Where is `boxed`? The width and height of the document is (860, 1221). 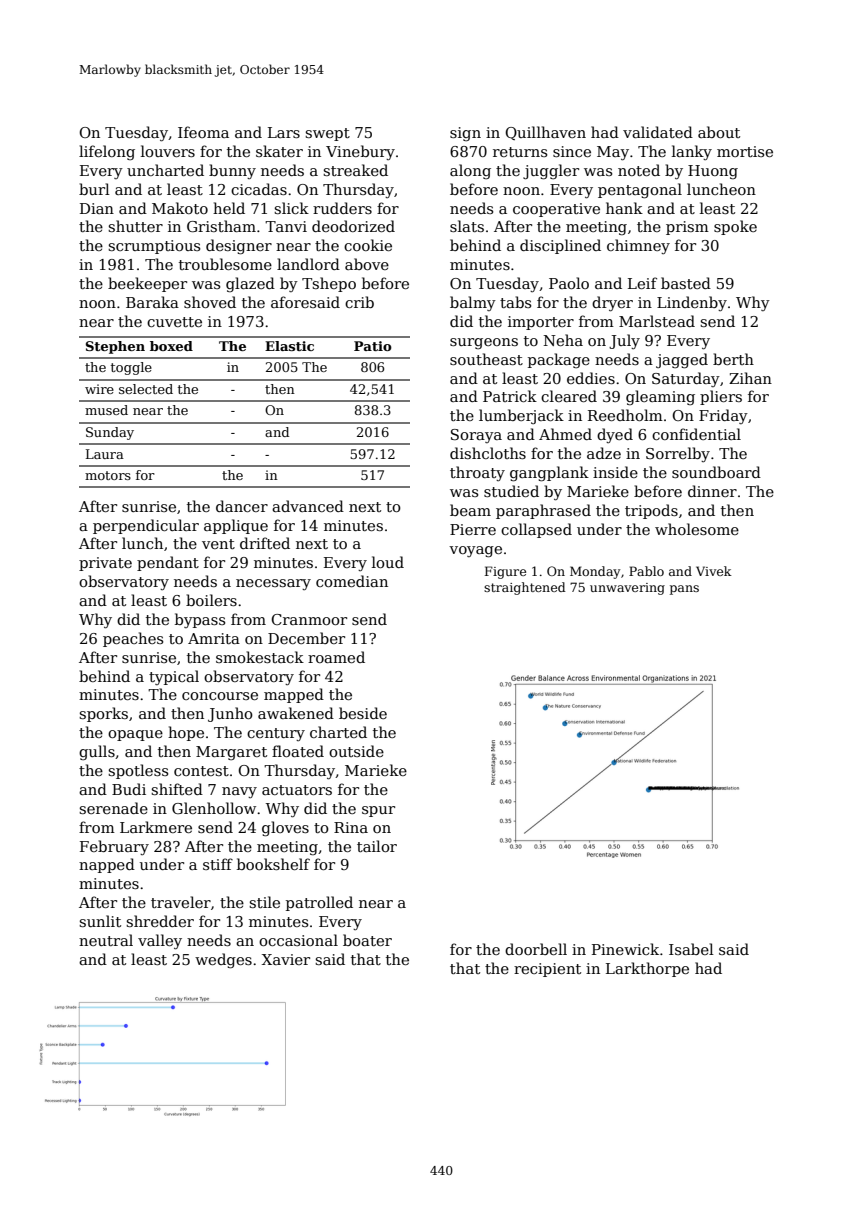 boxed is located at coordinates (171, 346).
